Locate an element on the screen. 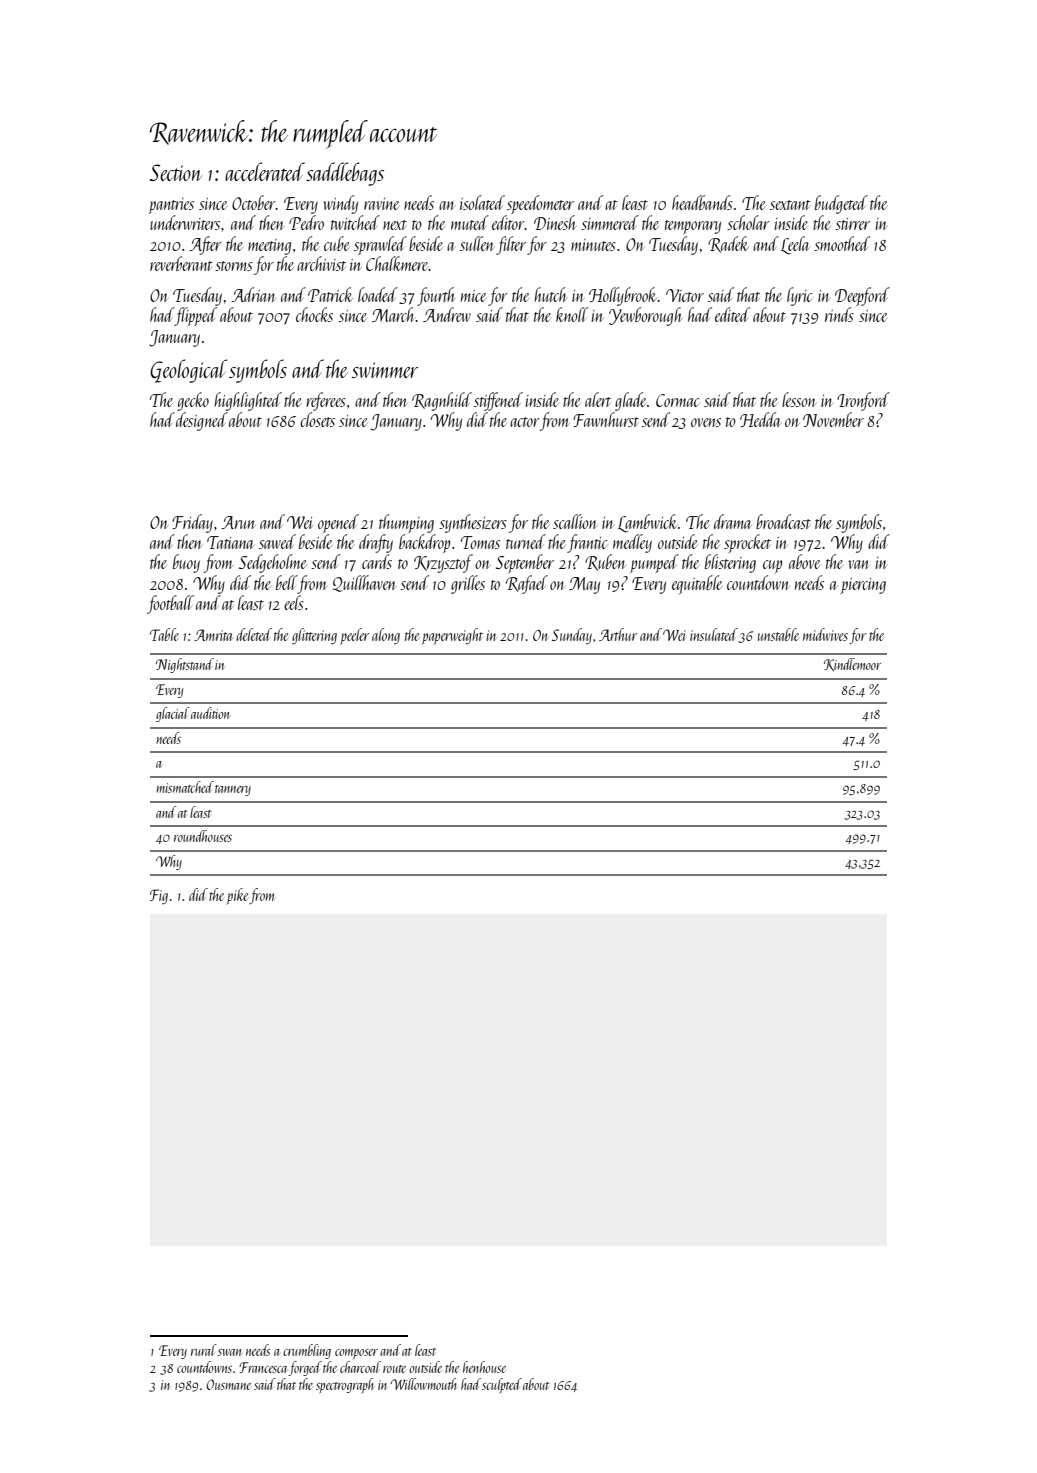 The height and width of the screenshot is (1473, 1037). accelerated is located at coordinates (265, 171).
